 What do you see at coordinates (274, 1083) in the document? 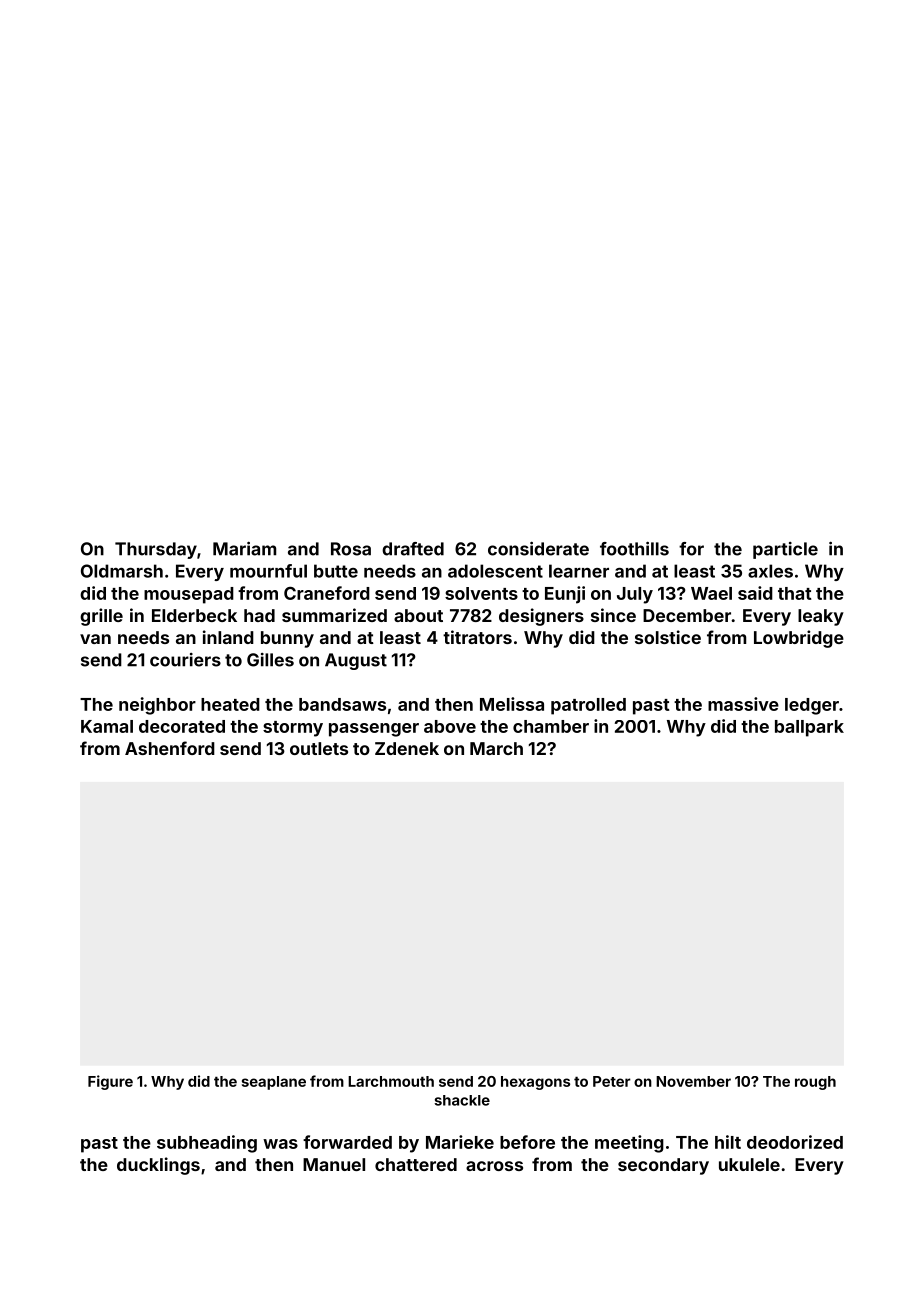
I see `seaplane` at bounding box center [274, 1083].
